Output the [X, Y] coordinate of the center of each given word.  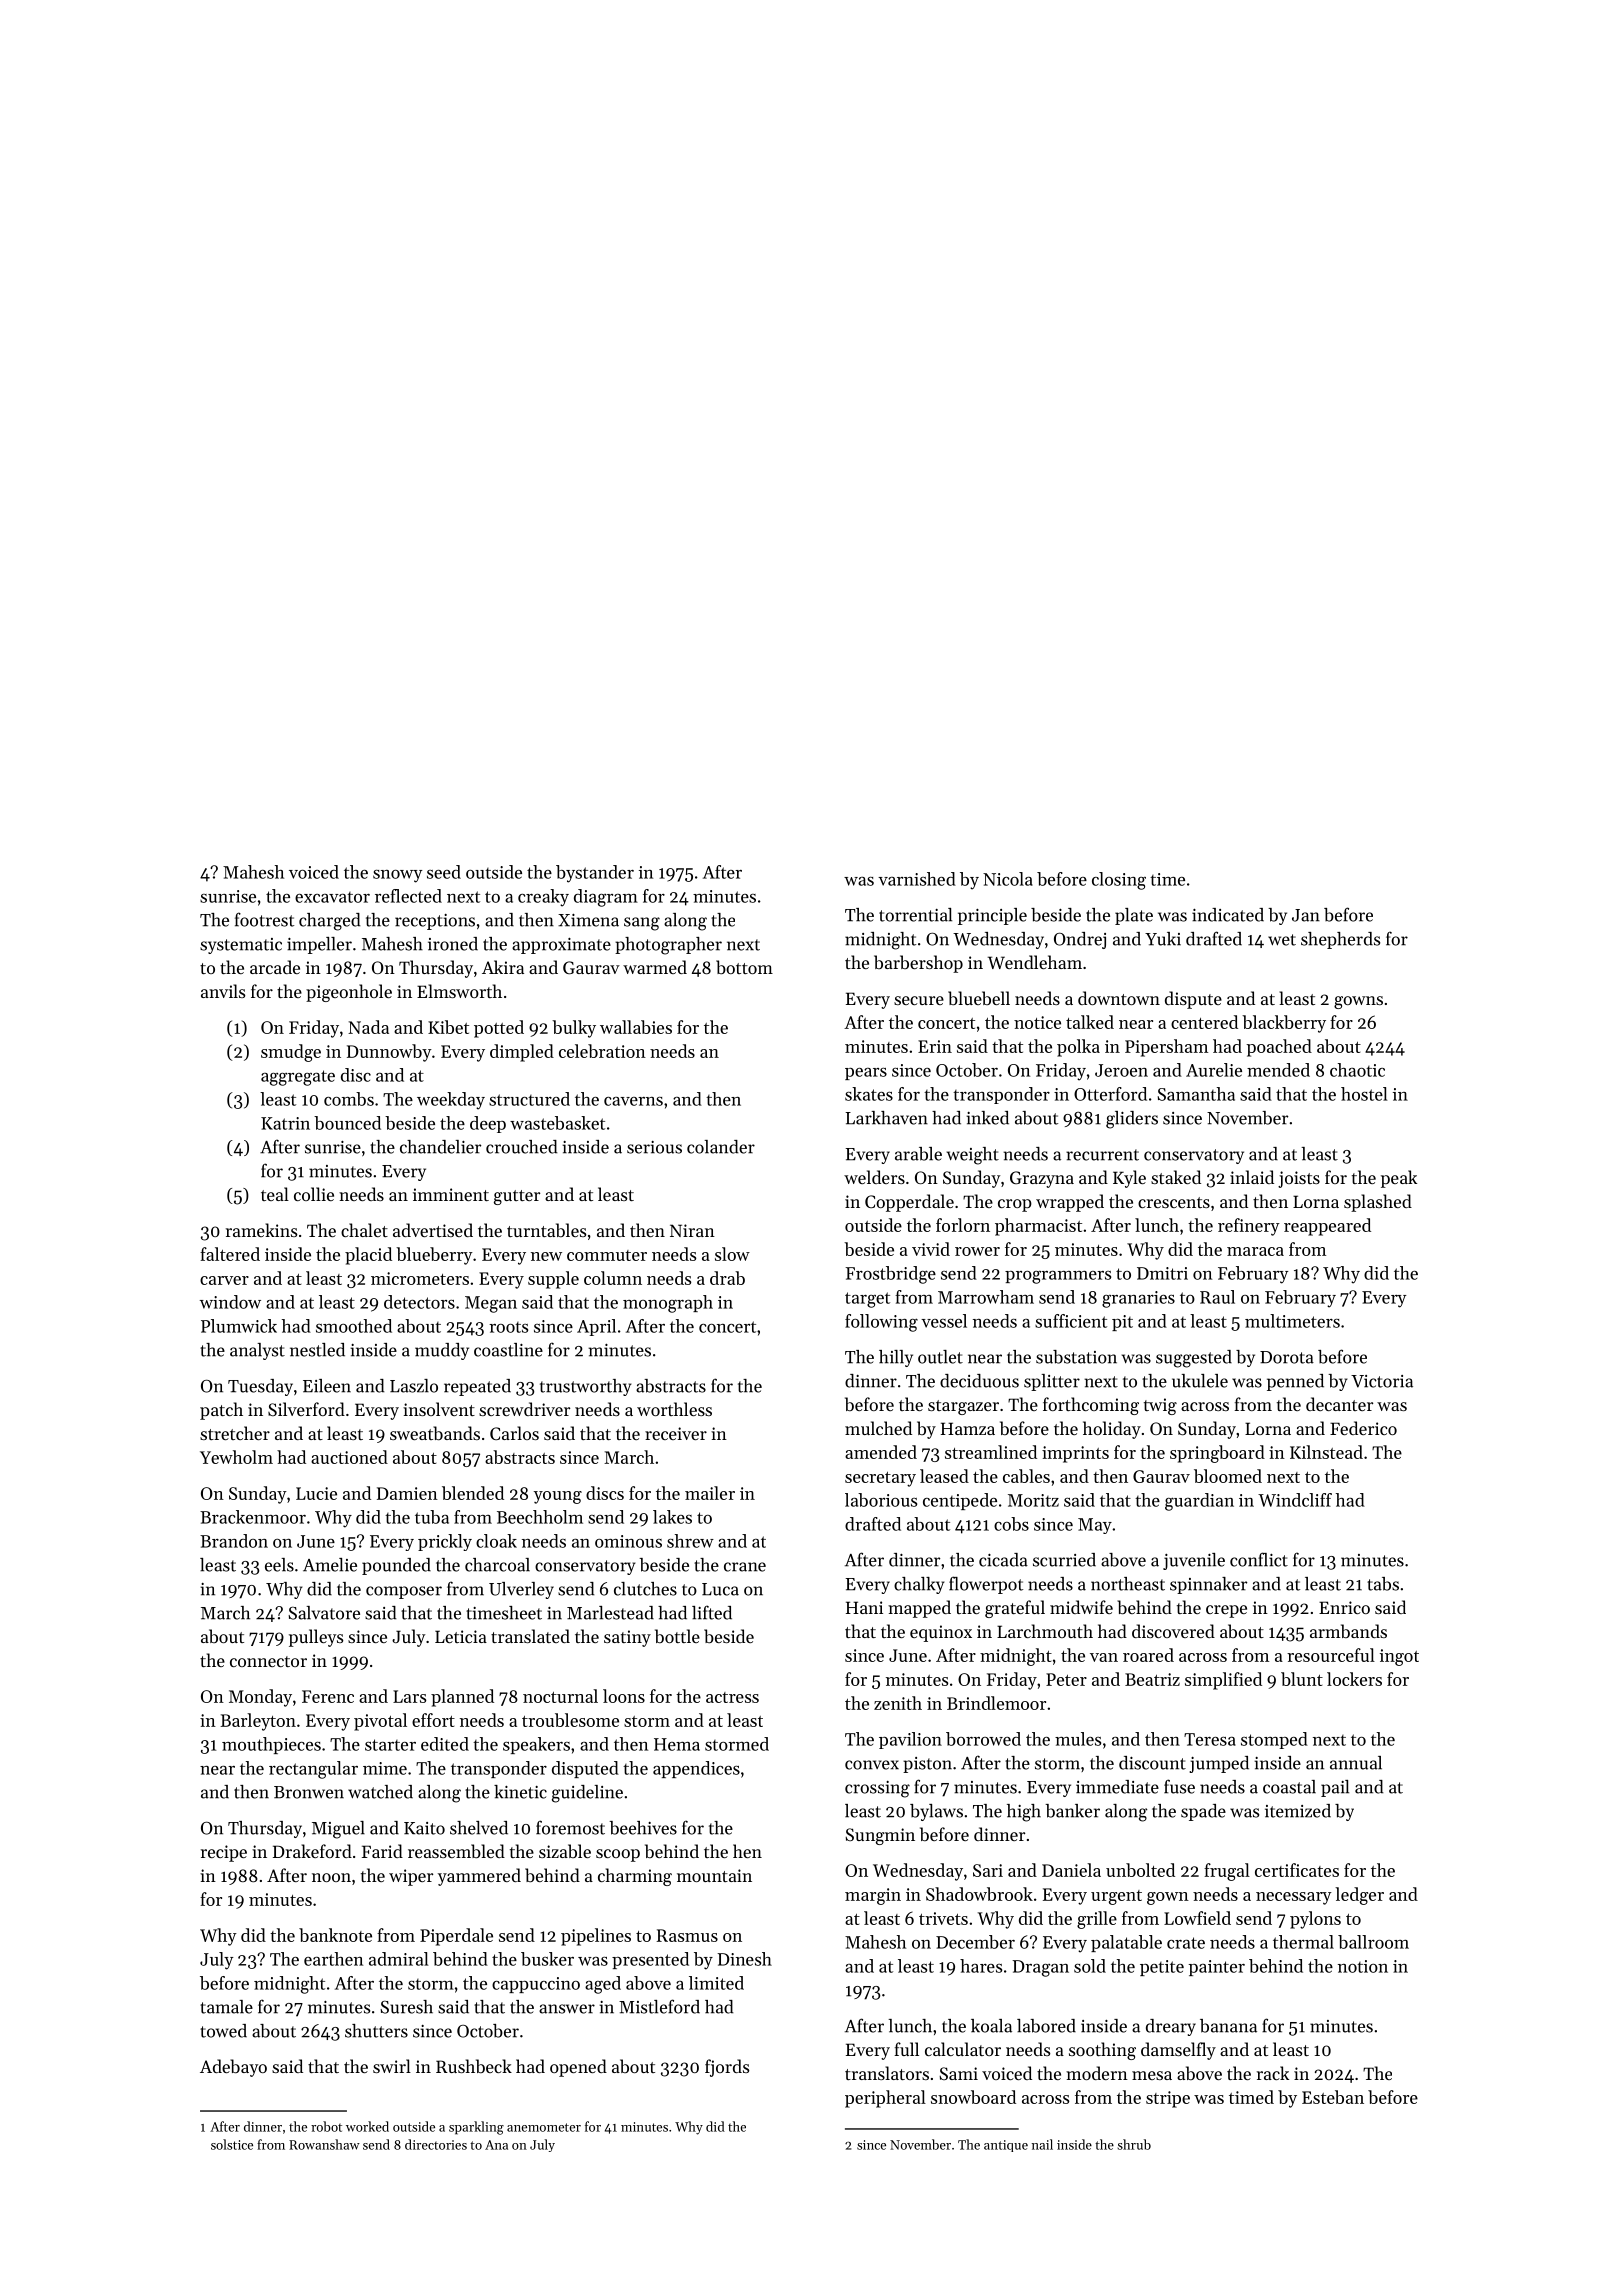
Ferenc [328, 1696]
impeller [319, 945]
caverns [633, 1101]
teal [275, 1194]
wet [1282, 940]
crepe [1226, 1611]
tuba [432, 1517]
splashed [1378, 1203]
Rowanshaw [324, 2144]
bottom [744, 967]
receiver [676, 1433]
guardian [1199, 1502]
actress [732, 1697]
